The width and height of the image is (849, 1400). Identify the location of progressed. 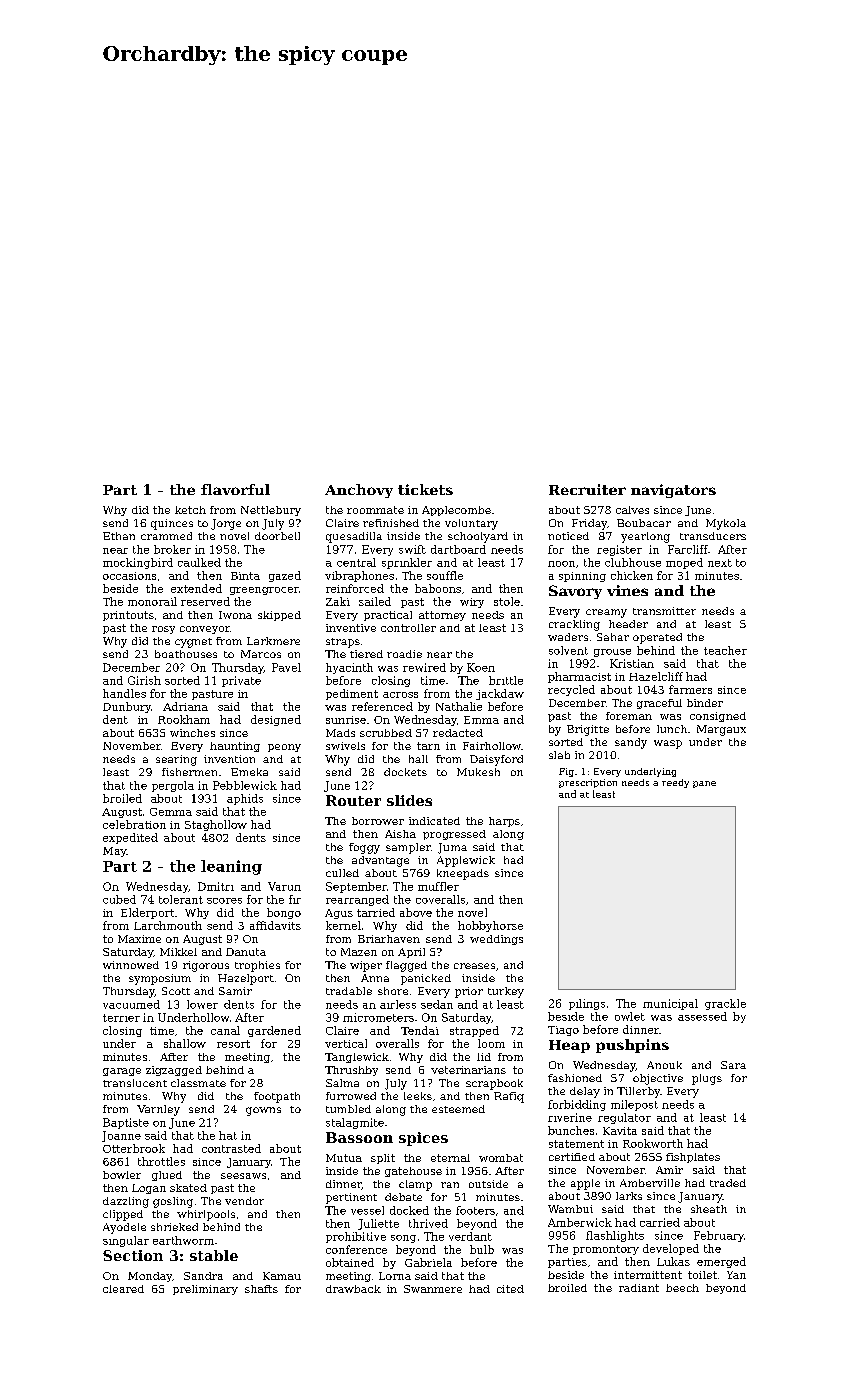
(454, 835).
